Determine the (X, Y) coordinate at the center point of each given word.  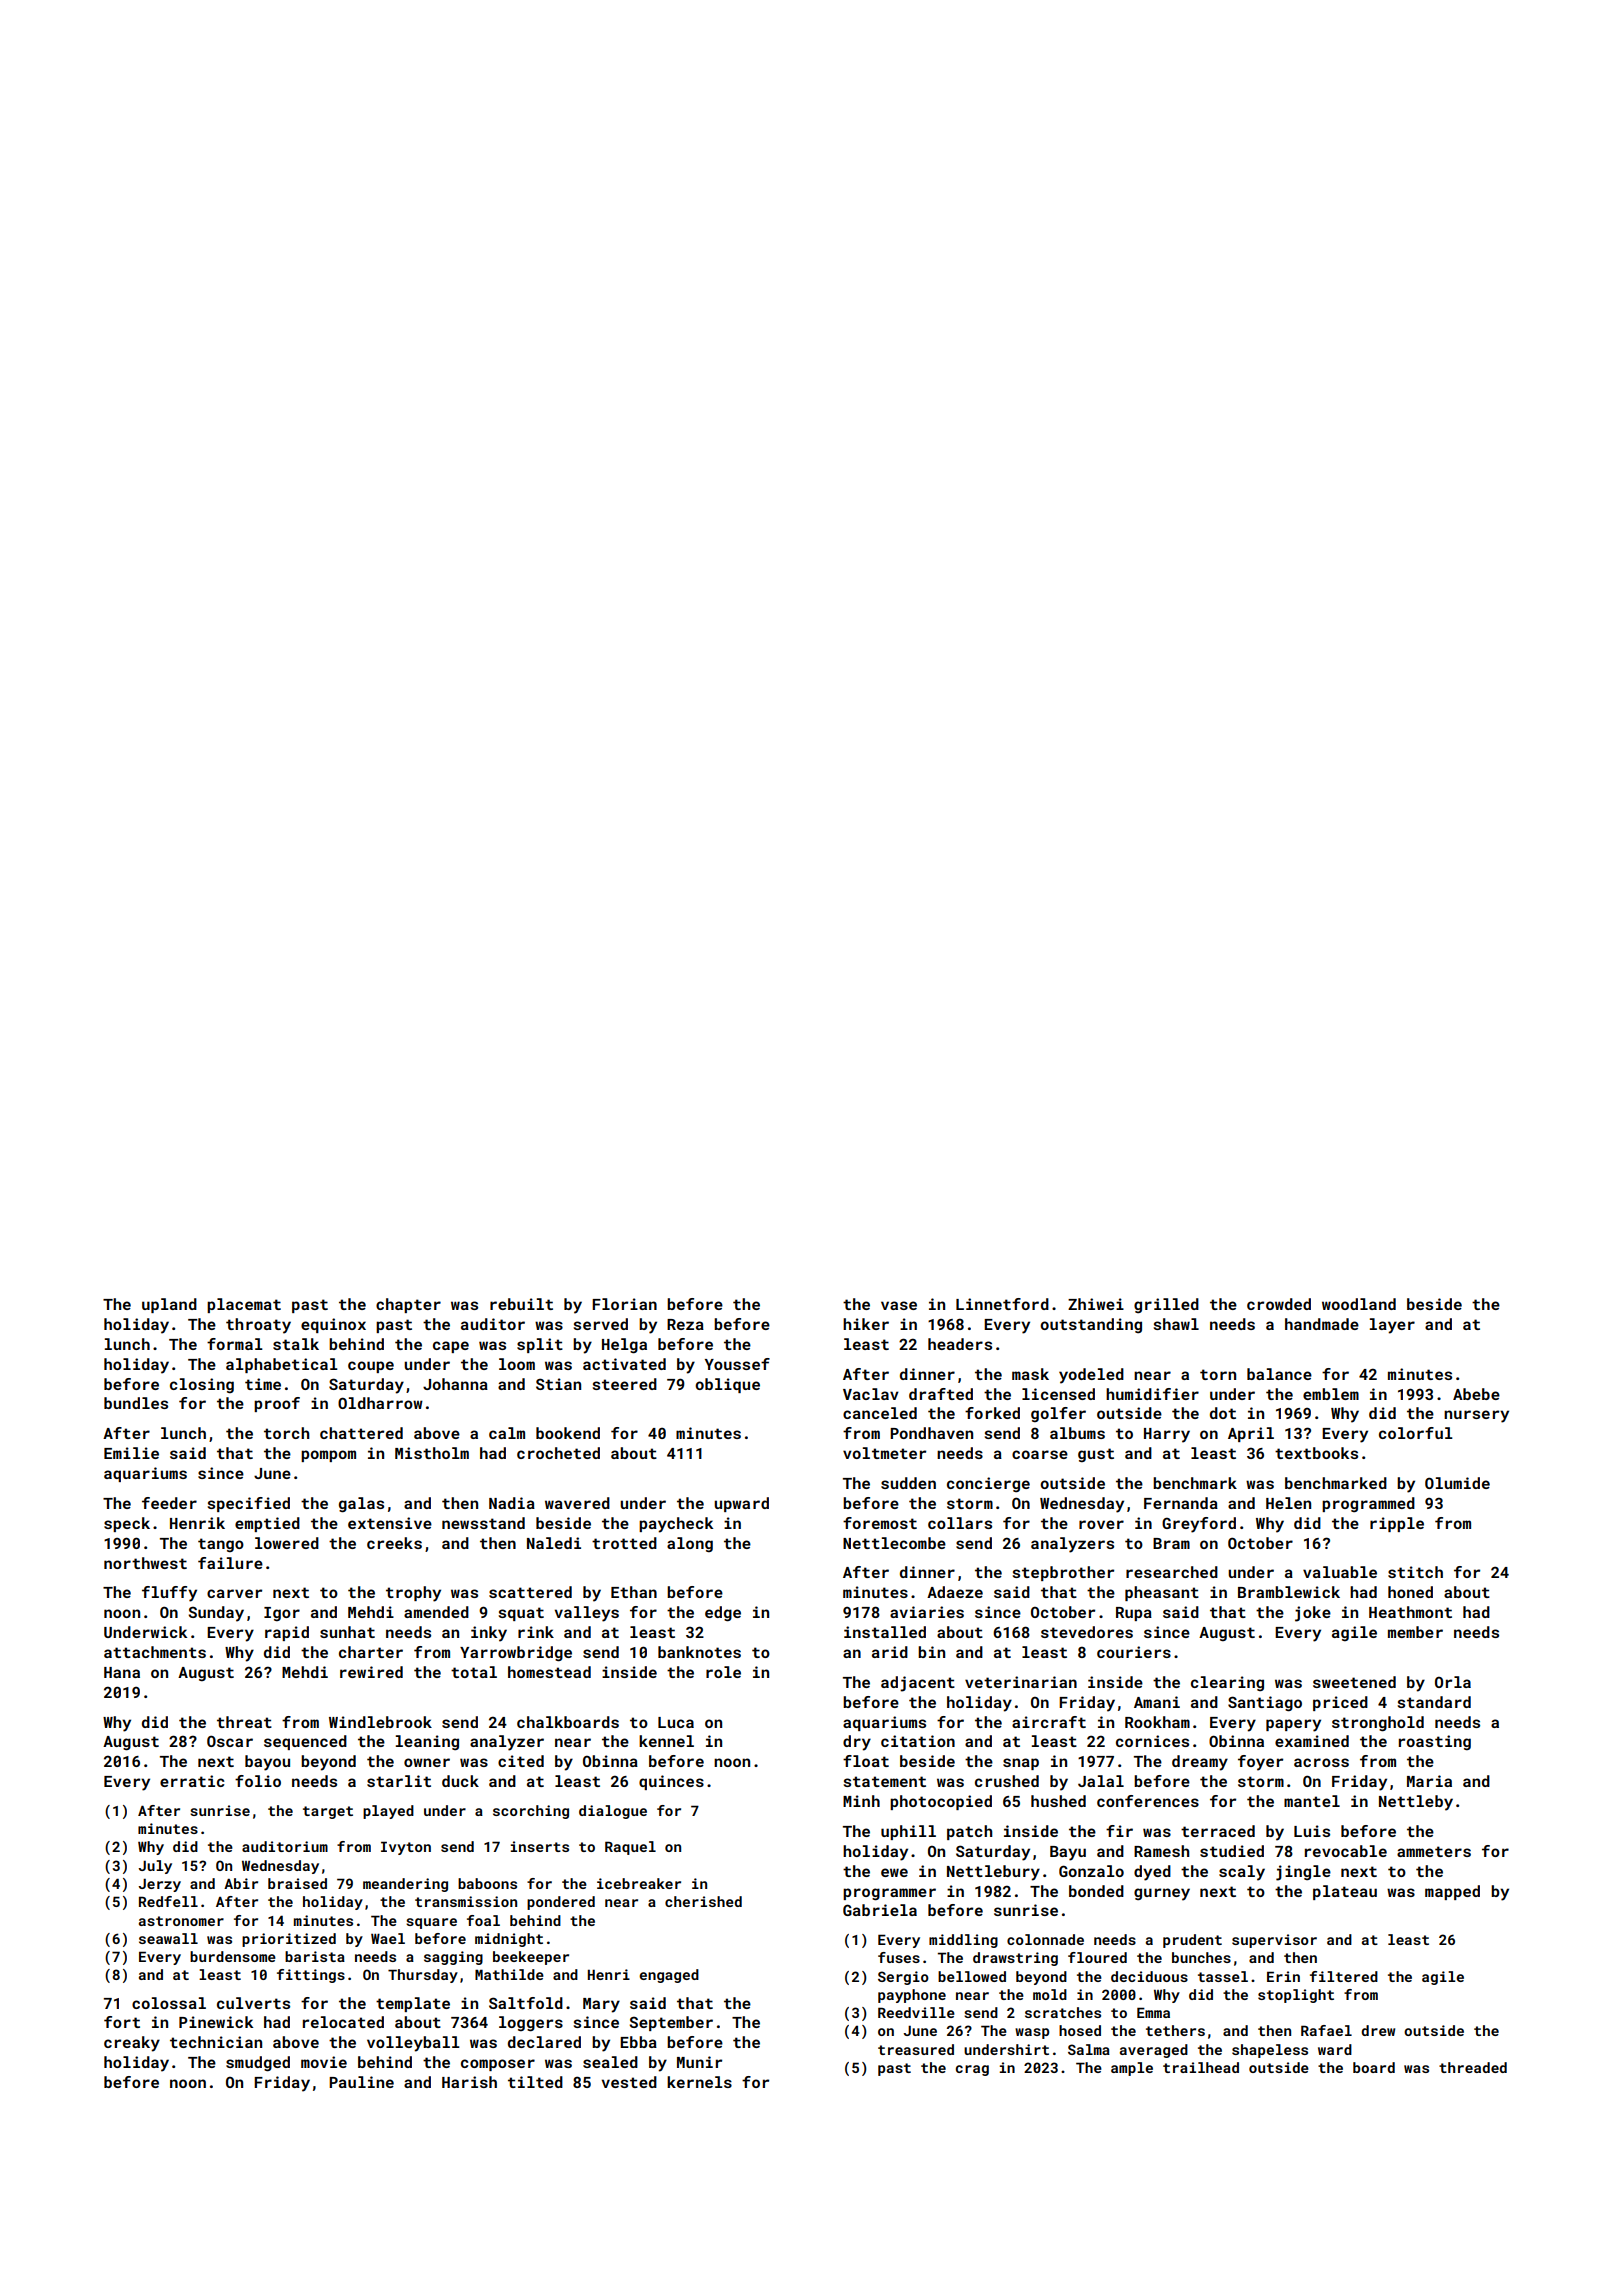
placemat (244, 1305)
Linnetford (1002, 1304)
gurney (1162, 1894)
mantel (1312, 1801)
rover (1101, 1524)
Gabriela (880, 1910)
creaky (132, 2044)
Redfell (168, 1901)
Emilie (131, 1453)
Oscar (230, 1741)
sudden (908, 1483)
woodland (1359, 1304)
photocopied (941, 1802)
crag (972, 2070)
